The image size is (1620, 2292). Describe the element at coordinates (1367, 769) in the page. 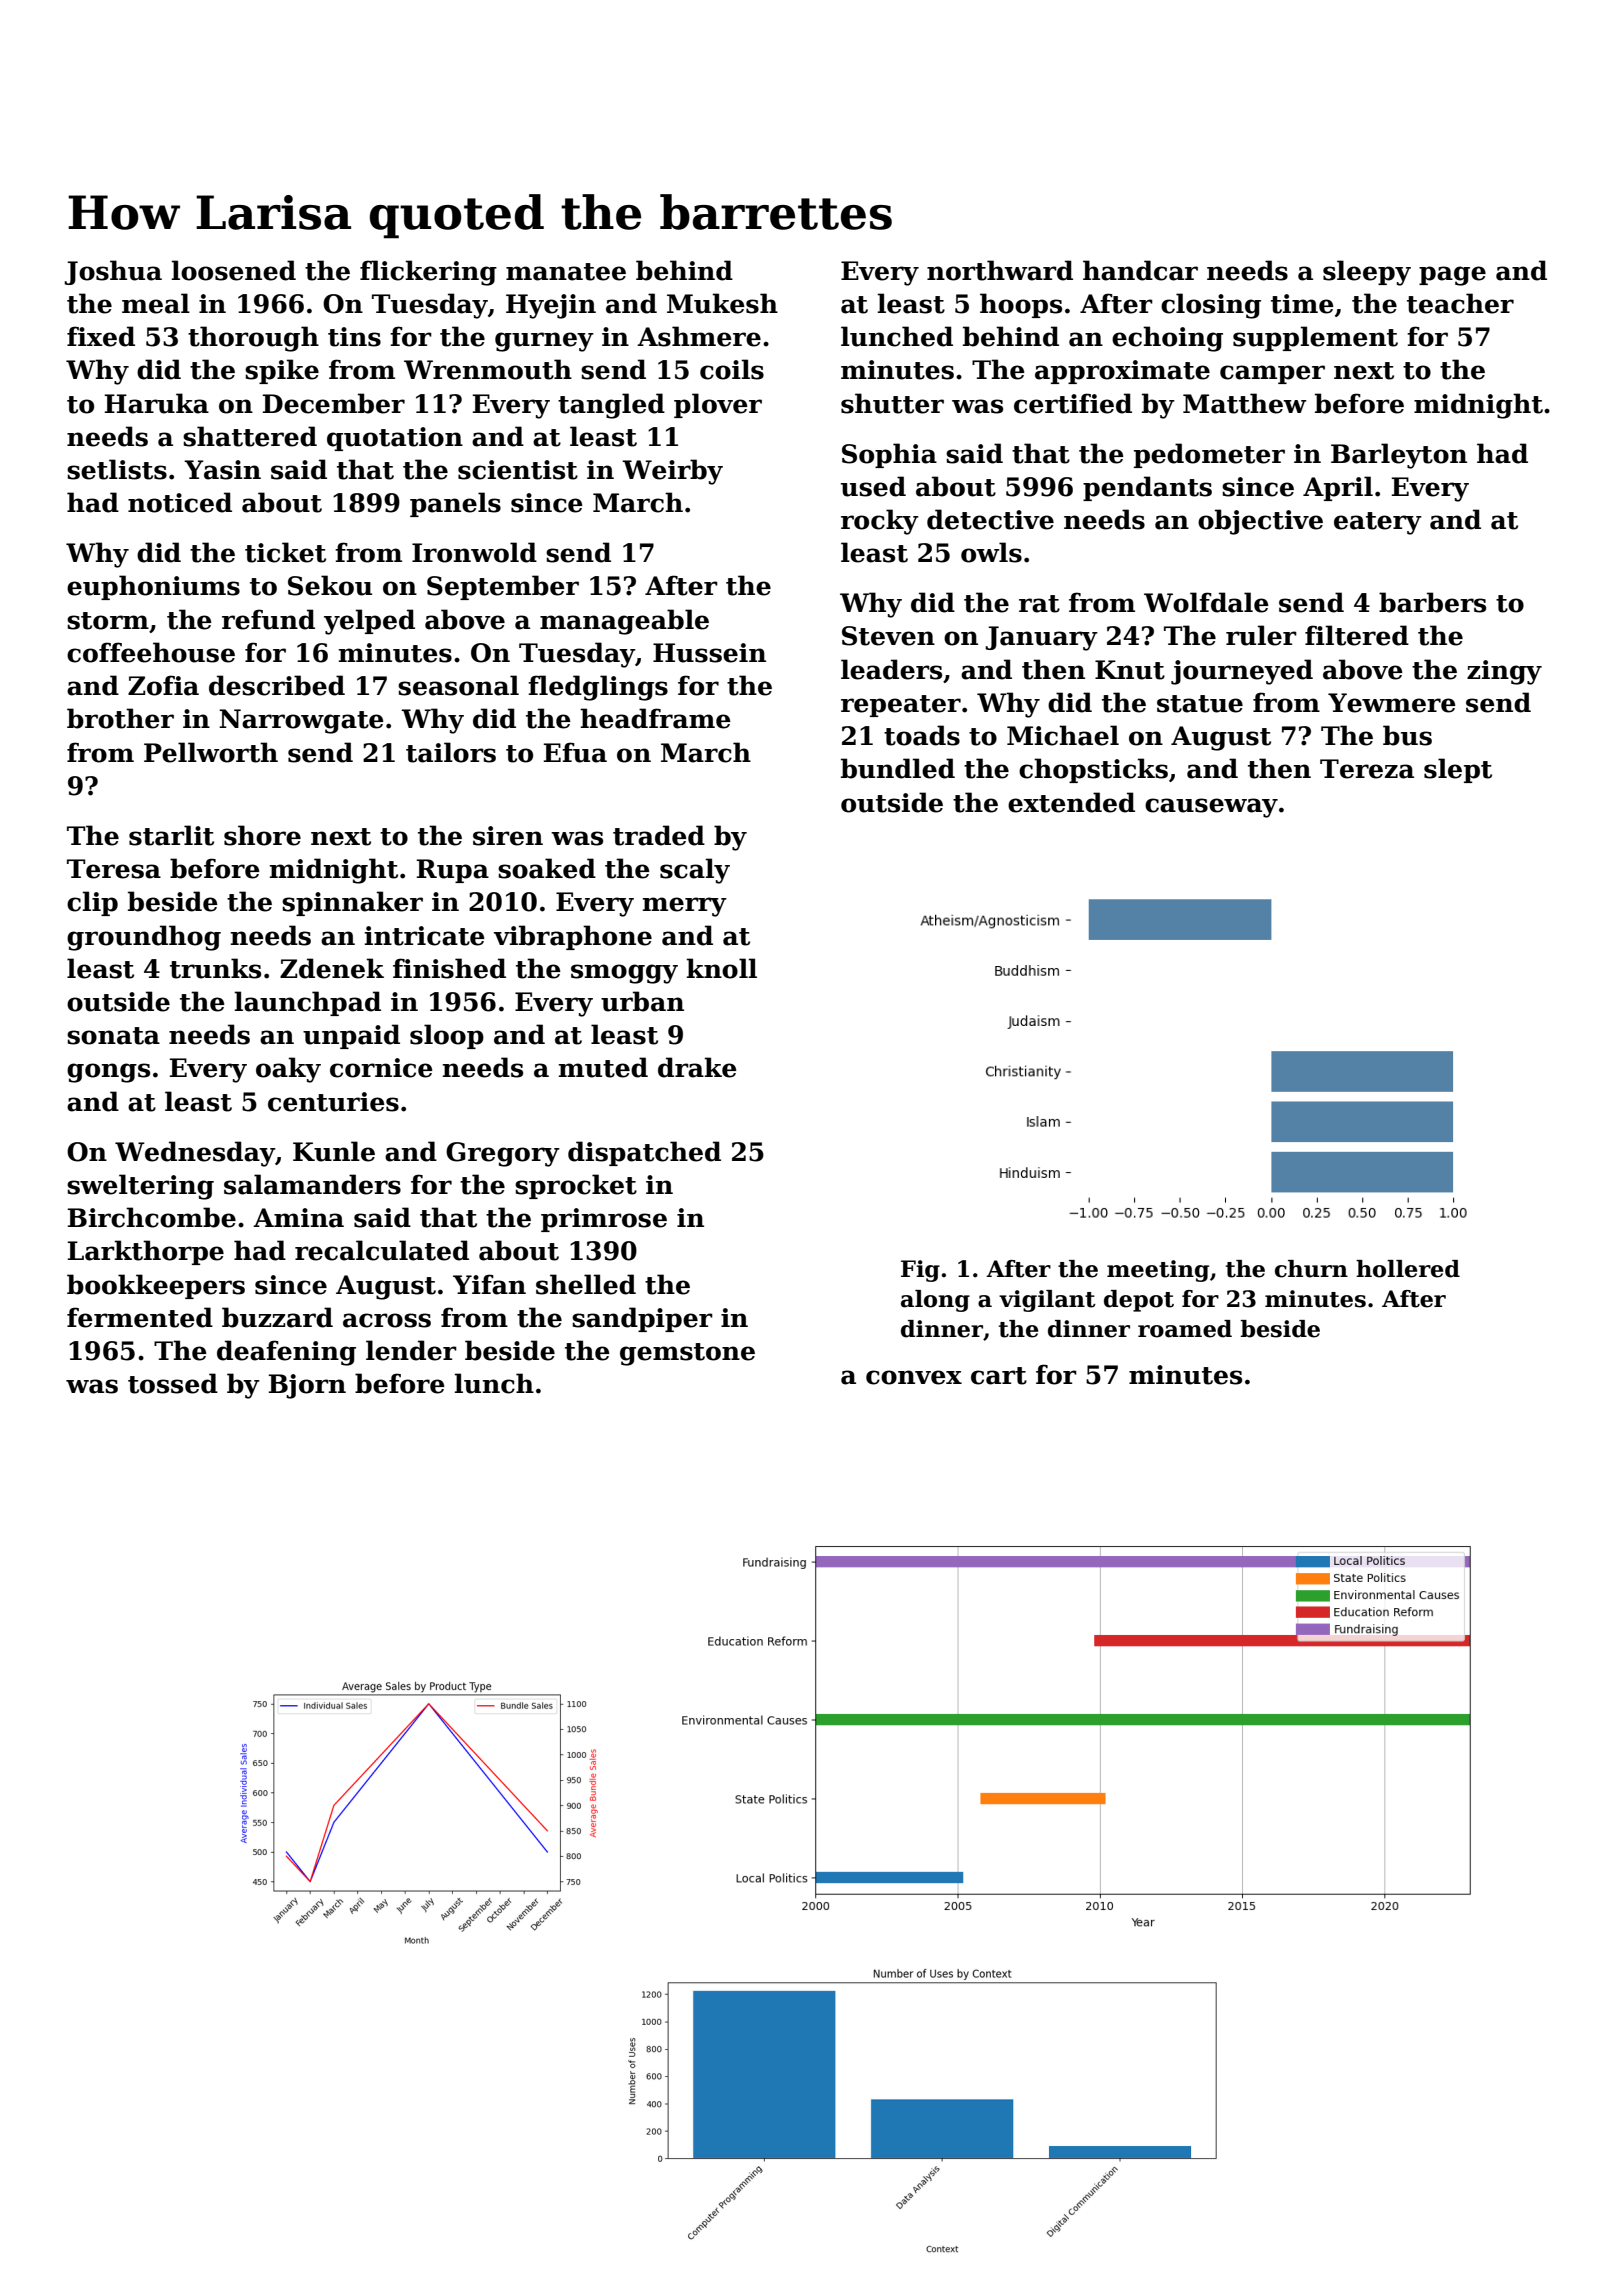

I see `Tereza` at that location.
